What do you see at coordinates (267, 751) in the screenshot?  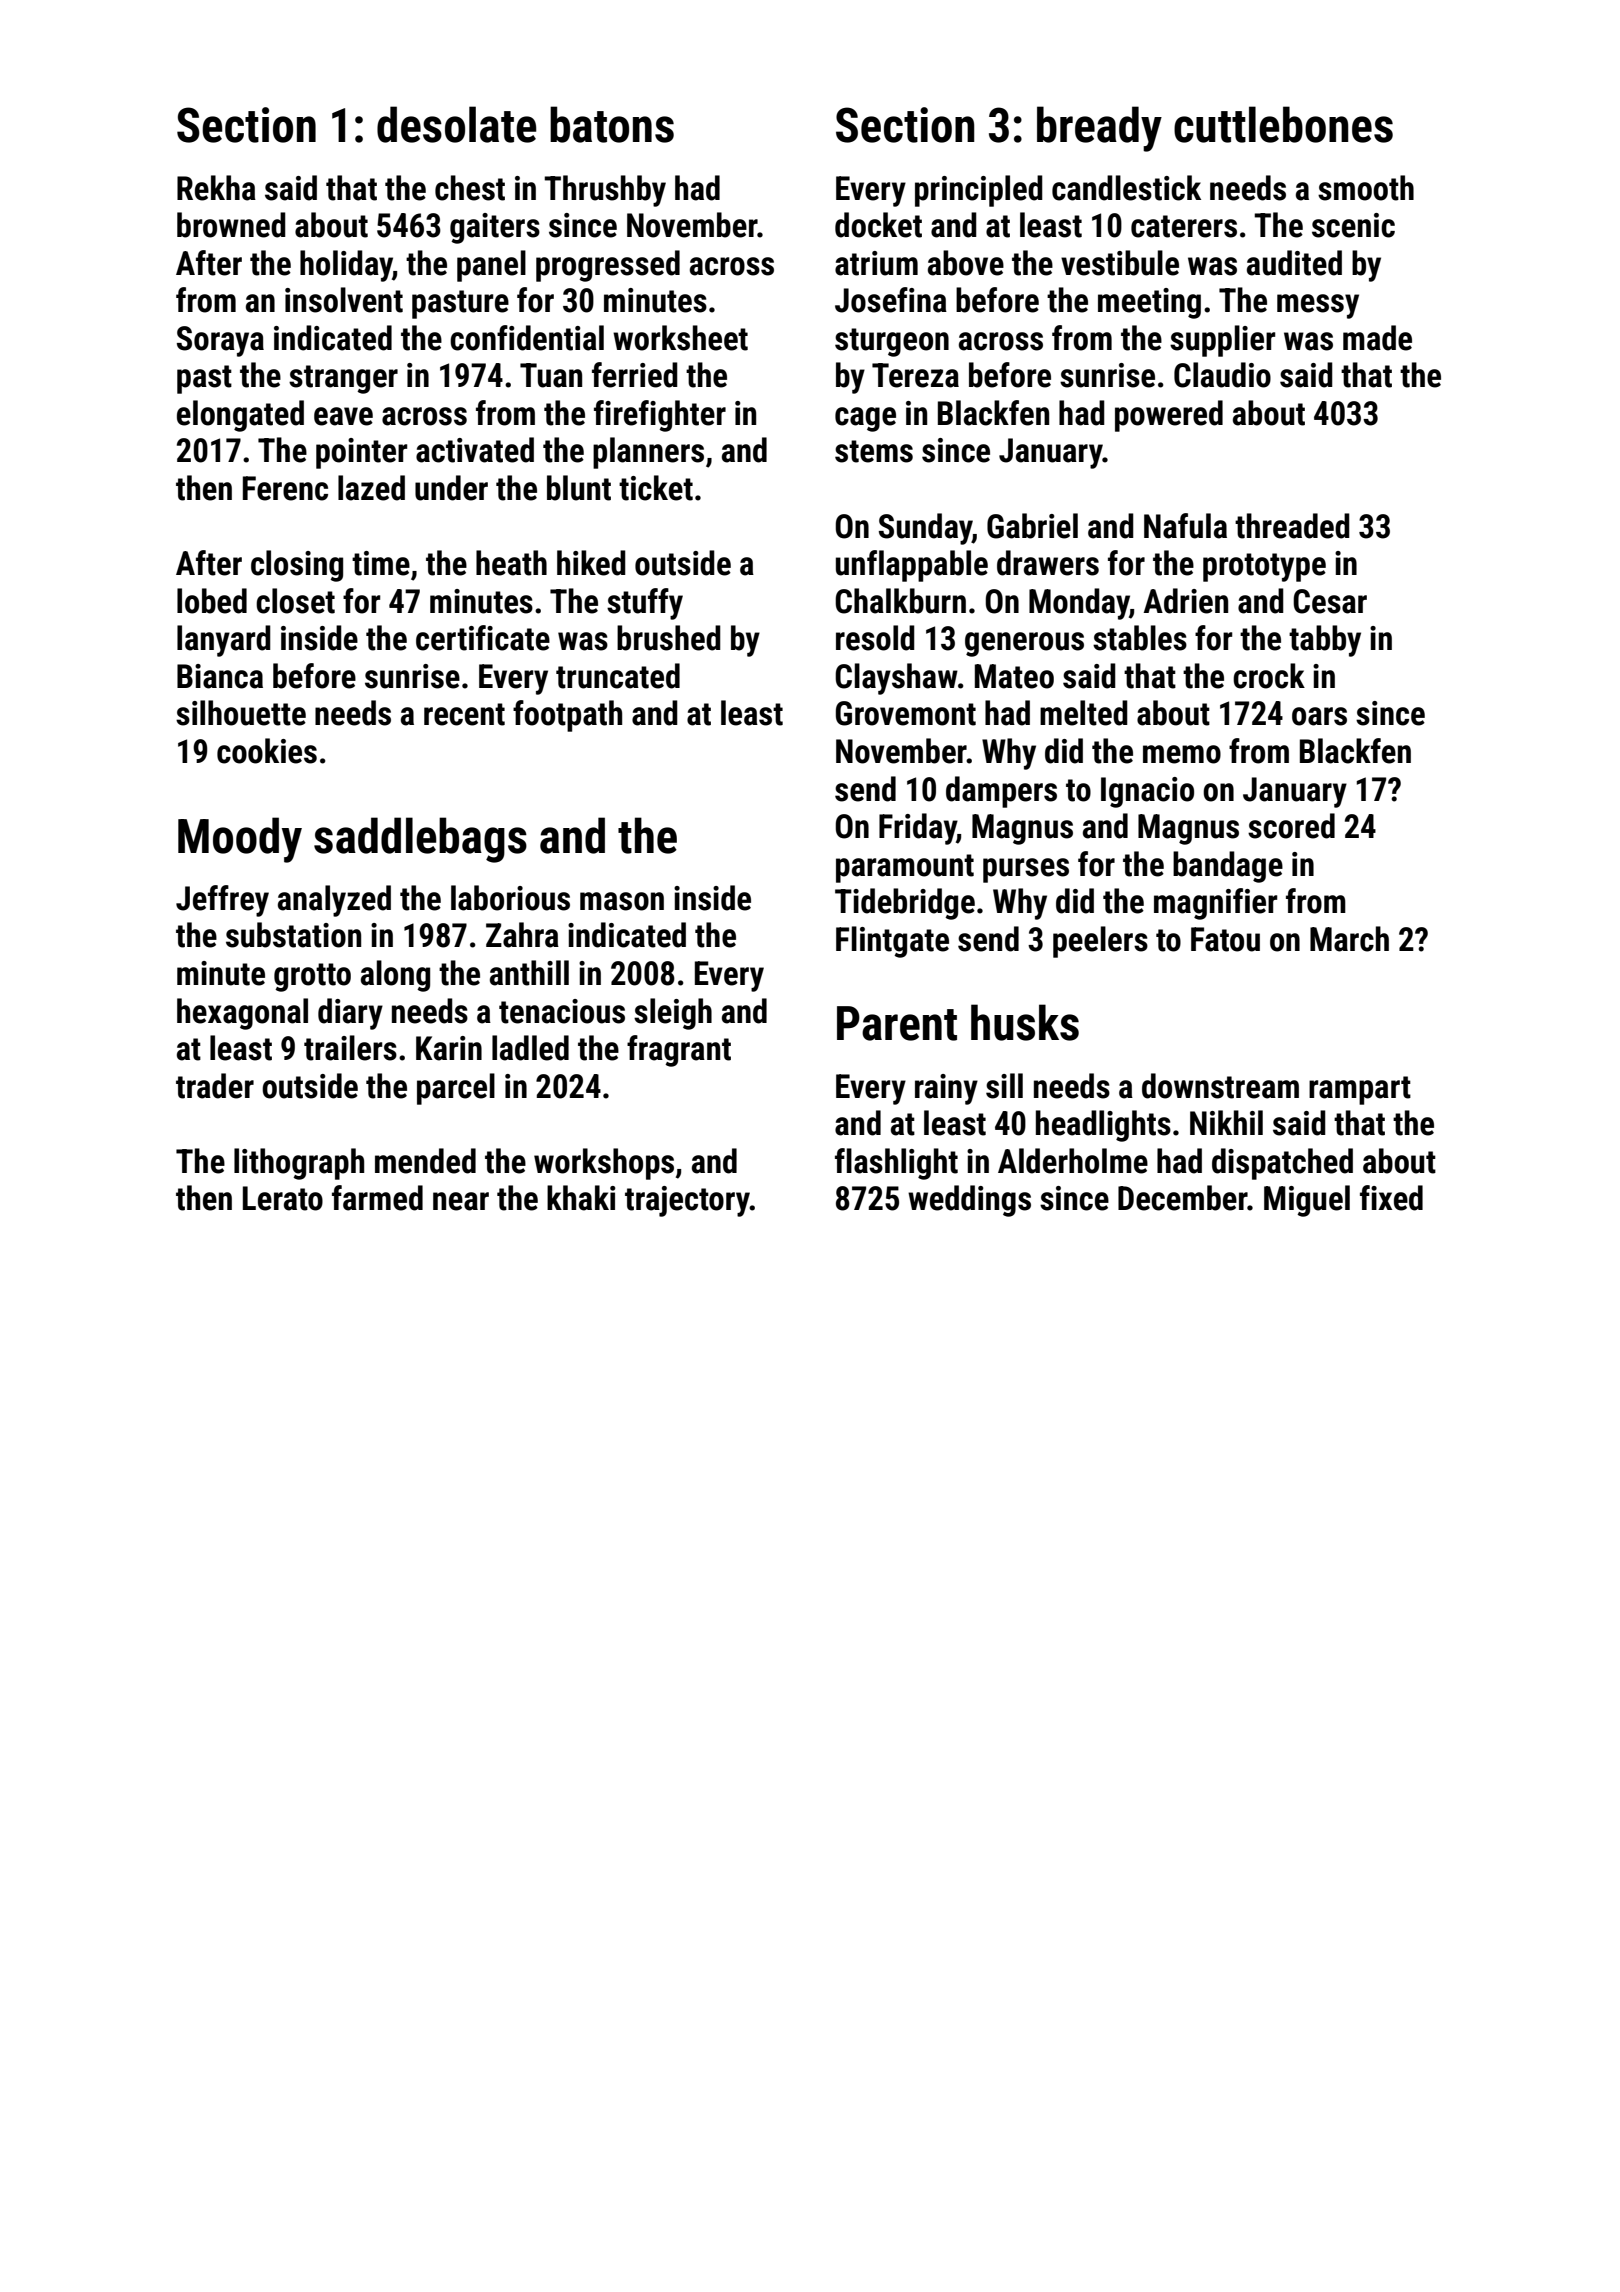 I see `cookies` at bounding box center [267, 751].
